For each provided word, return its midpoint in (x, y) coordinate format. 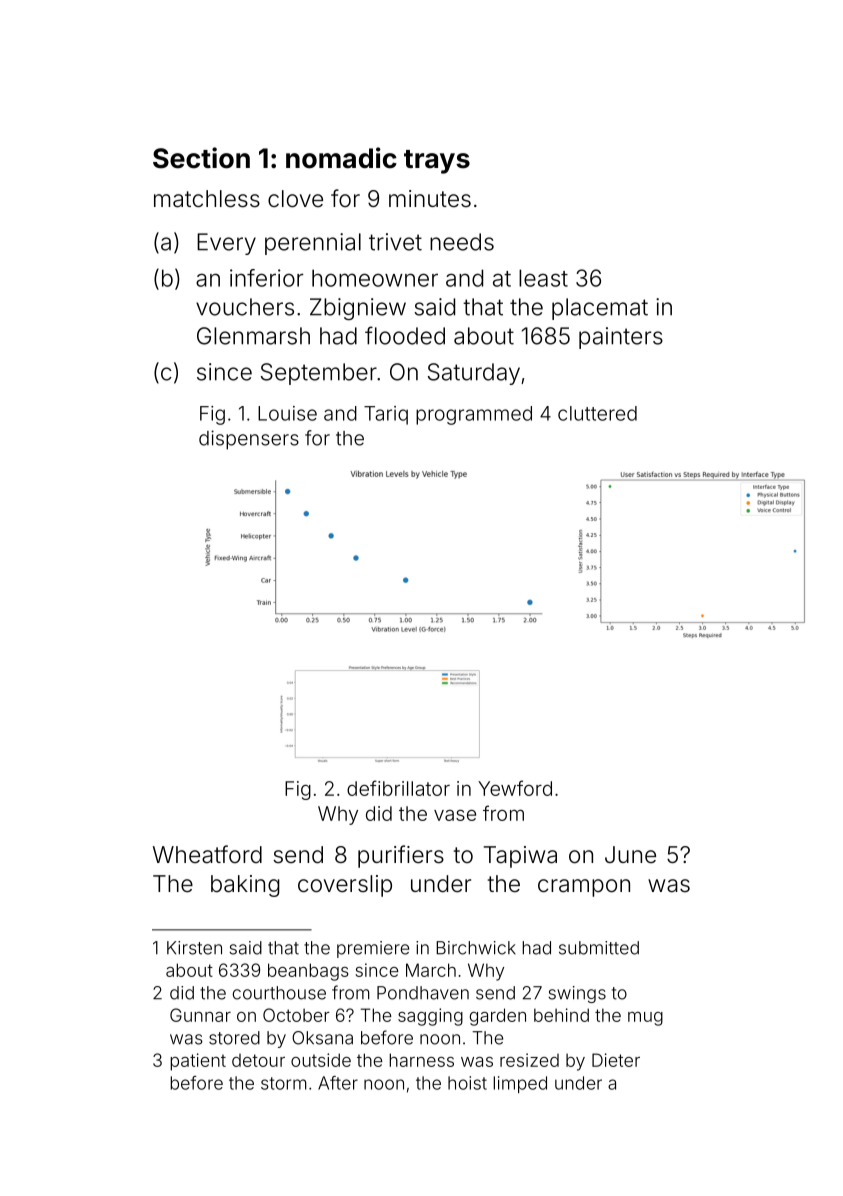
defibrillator (398, 788)
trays (437, 162)
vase (455, 815)
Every (226, 244)
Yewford (515, 788)
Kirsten (194, 948)
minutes (430, 198)
